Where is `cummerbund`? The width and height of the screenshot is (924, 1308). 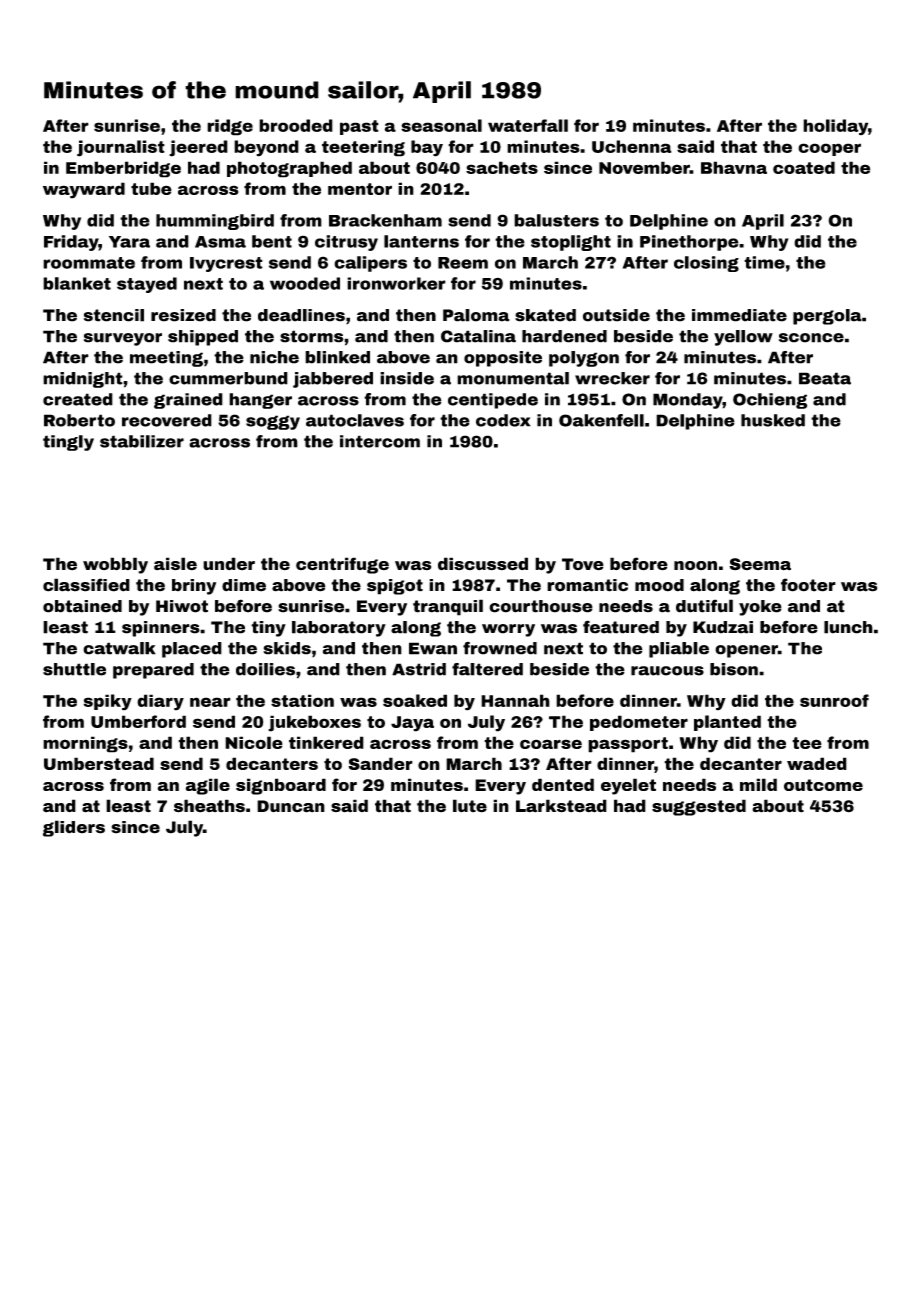 cummerbund is located at coordinates (228, 378).
